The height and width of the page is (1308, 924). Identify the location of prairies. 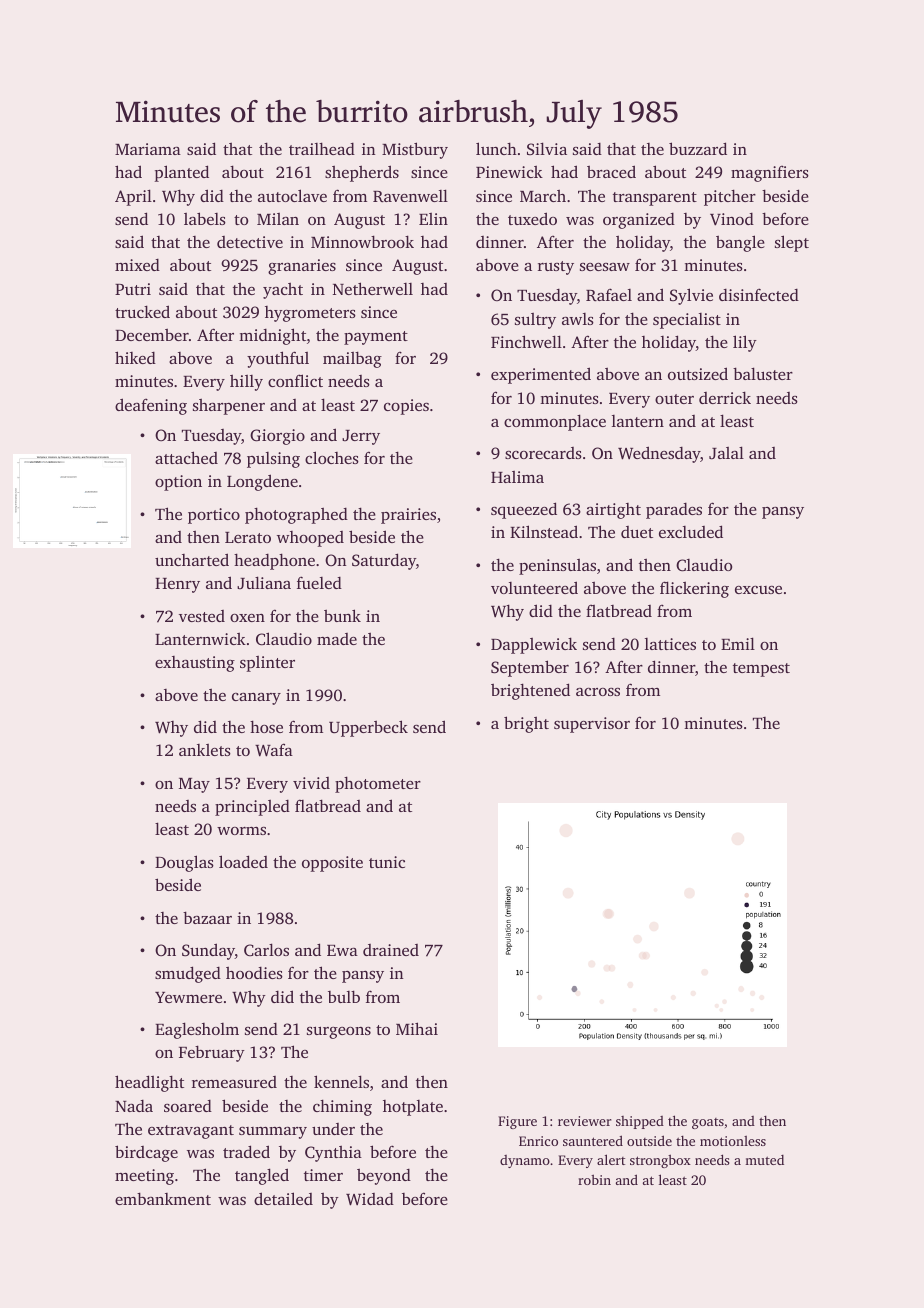
(408, 516).
